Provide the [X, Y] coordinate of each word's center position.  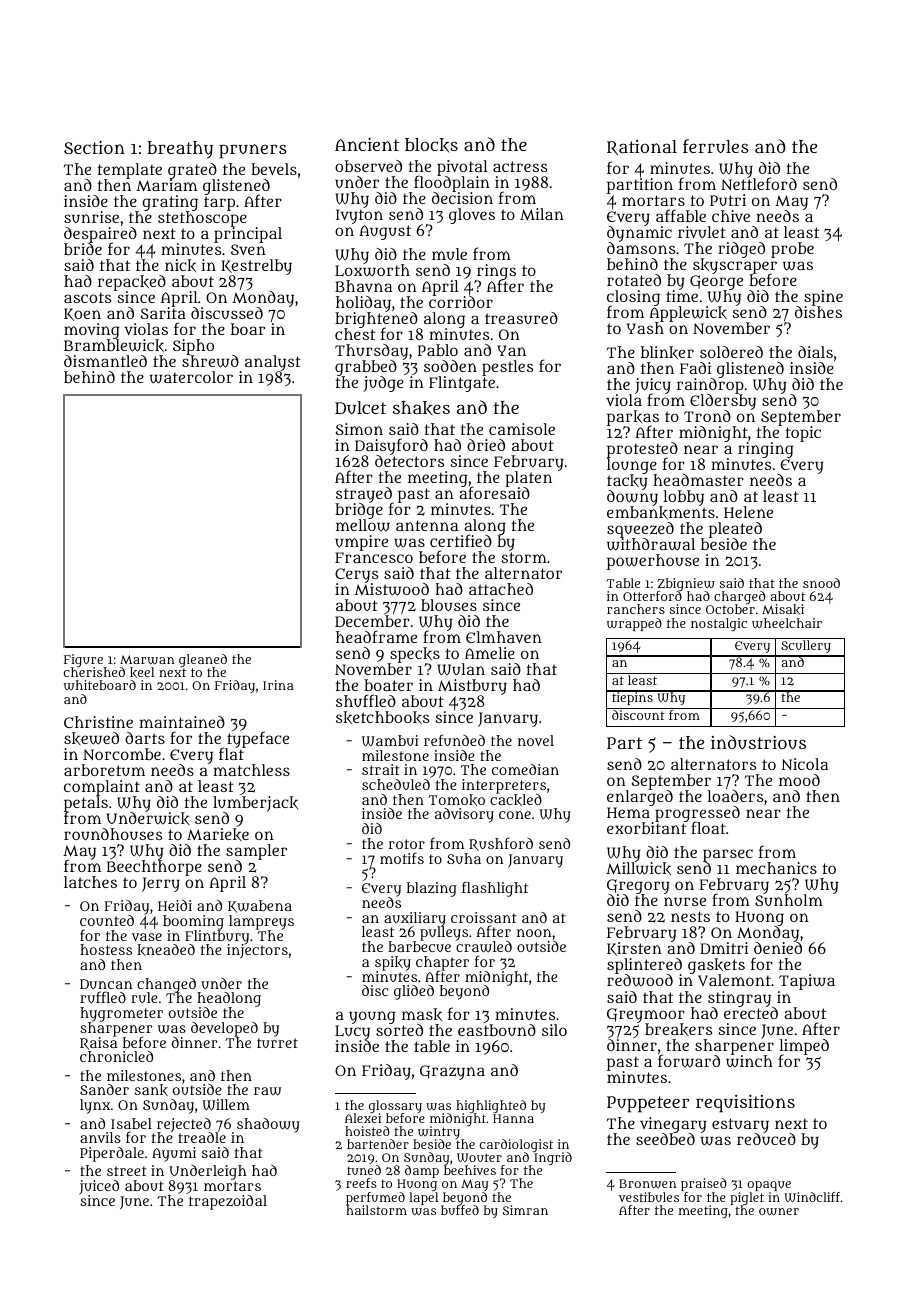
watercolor [191, 377]
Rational [642, 148]
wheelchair [787, 623]
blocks [431, 145]
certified [461, 540]
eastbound [497, 1030]
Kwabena [260, 906]
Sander [104, 1089]
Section [94, 147]
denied [778, 948]
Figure [83, 660]
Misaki [783, 609]
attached [501, 589]
